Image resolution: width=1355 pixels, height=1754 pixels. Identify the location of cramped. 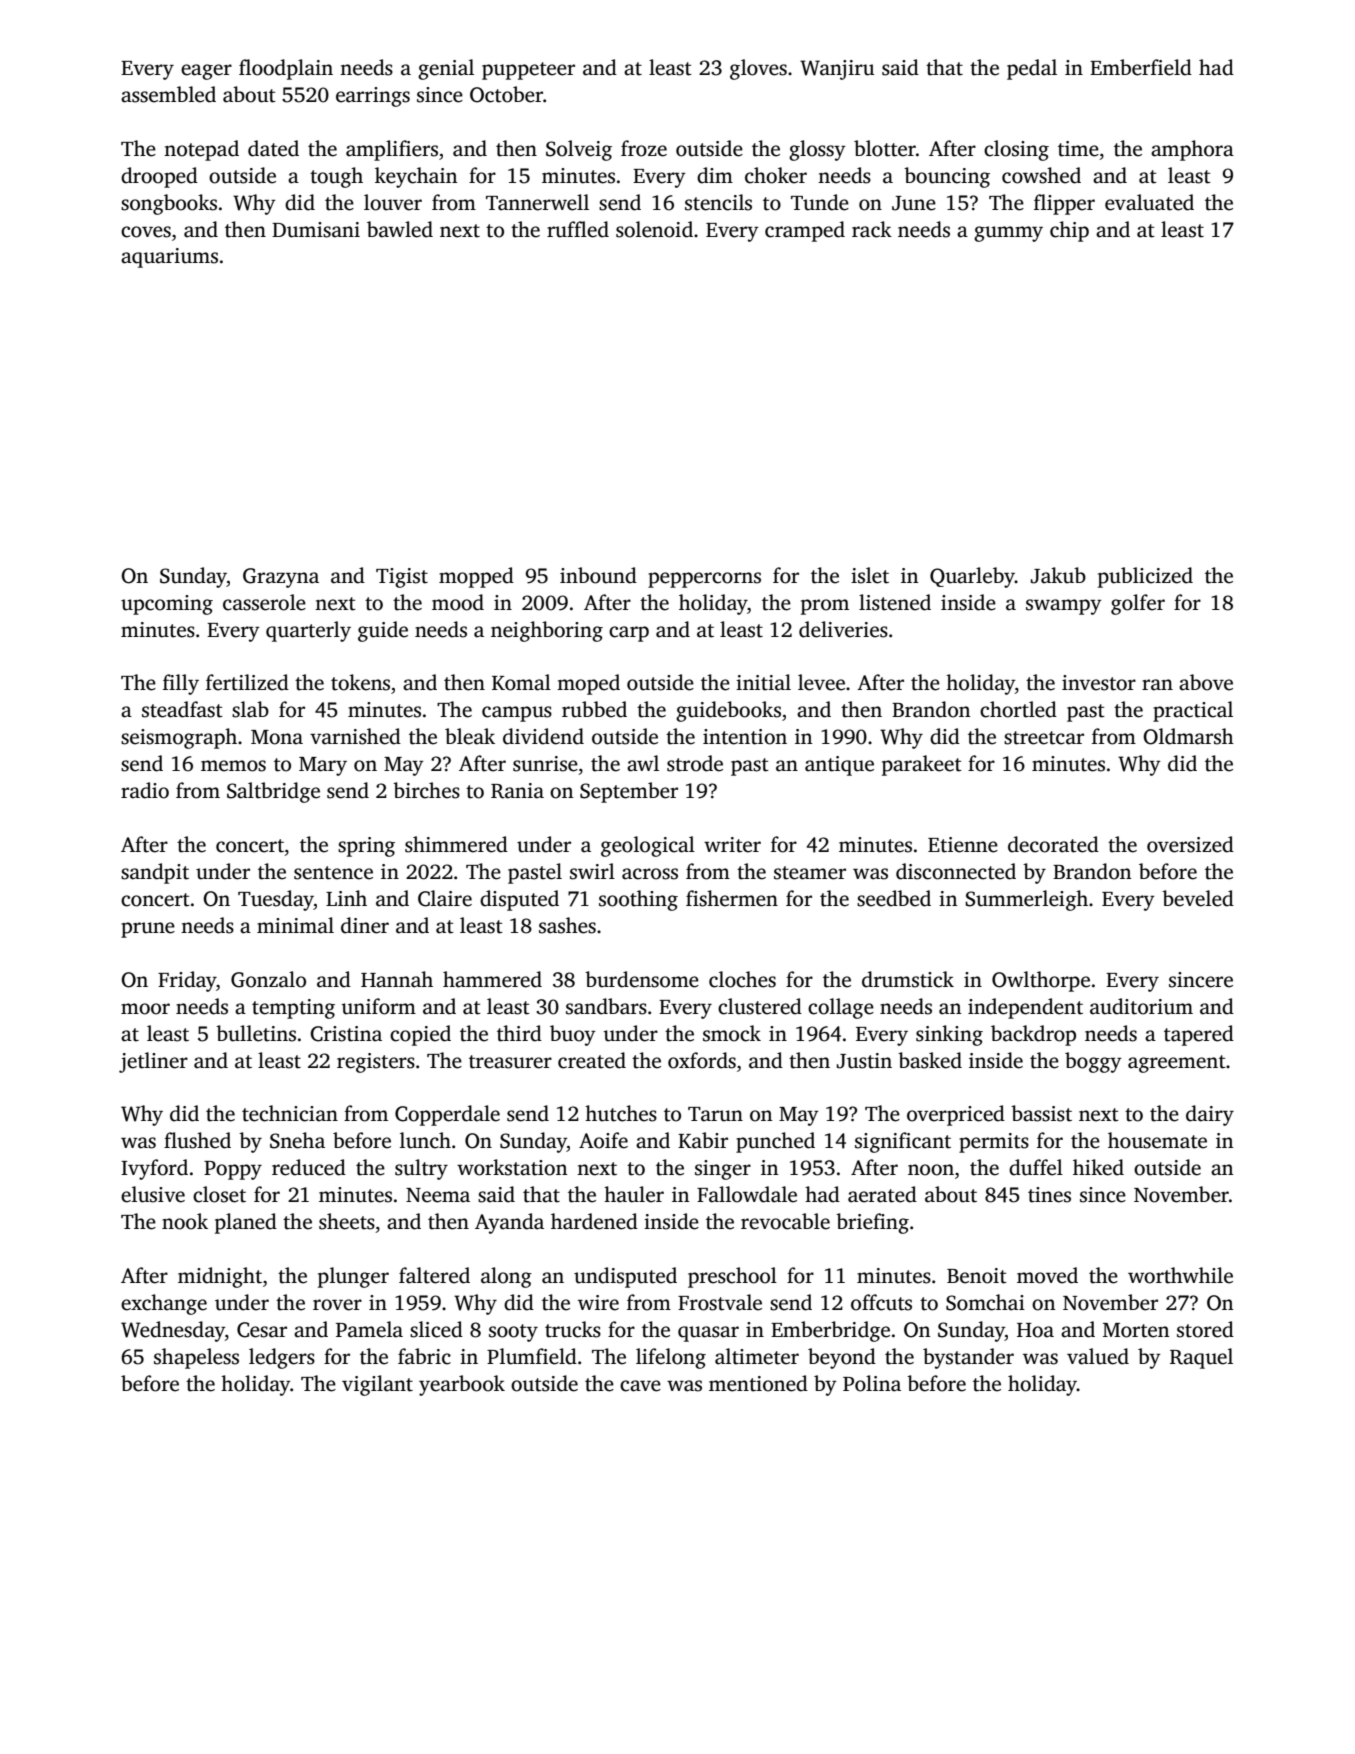
(805, 231).
